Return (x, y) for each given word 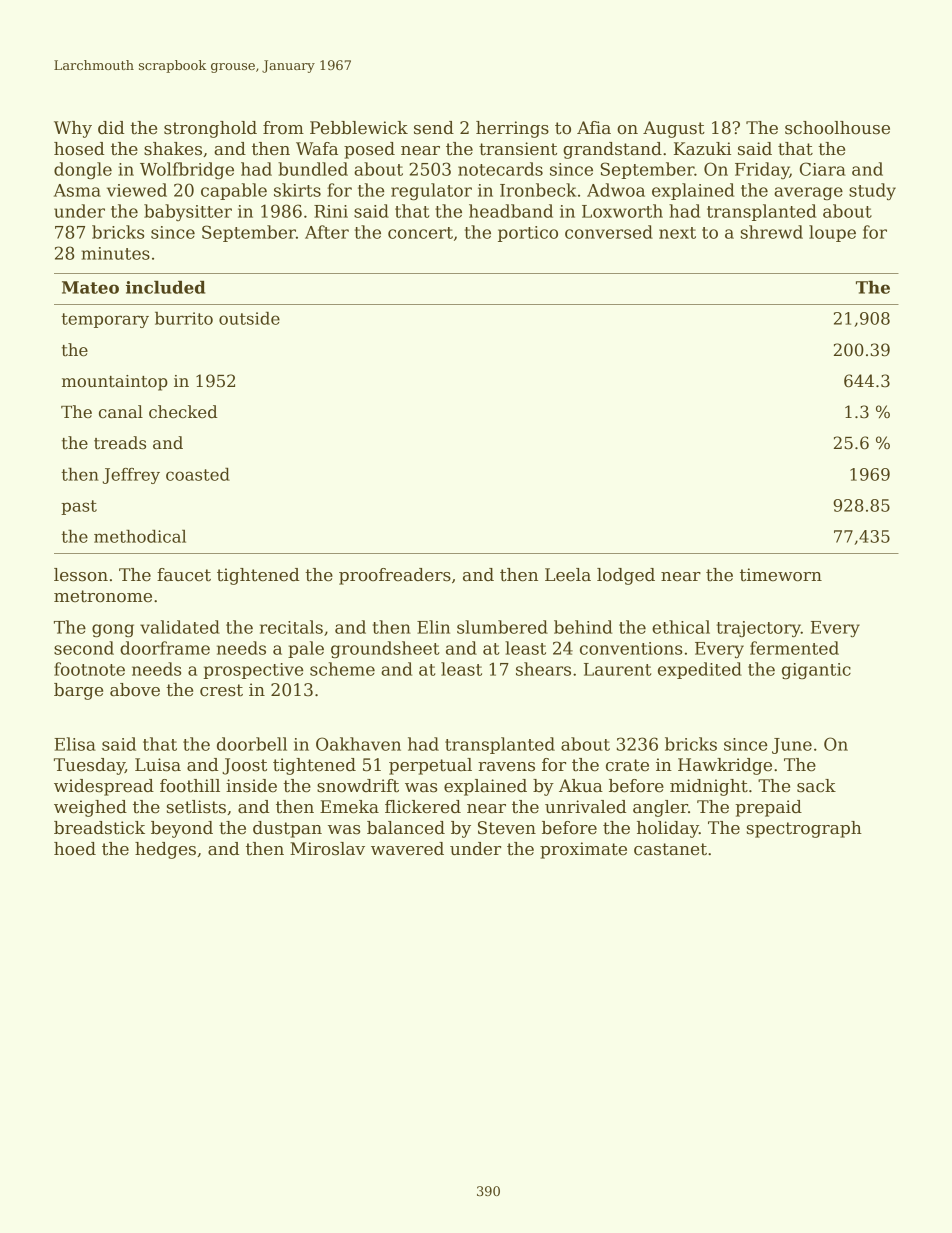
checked (183, 412)
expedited (700, 670)
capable (234, 191)
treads (120, 443)
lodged (626, 576)
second (84, 648)
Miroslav (327, 849)
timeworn (781, 575)
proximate (583, 850)
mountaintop (115, 383)
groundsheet (385, 649)
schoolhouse (837, 128)
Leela (568, 575)
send (434, 128)
